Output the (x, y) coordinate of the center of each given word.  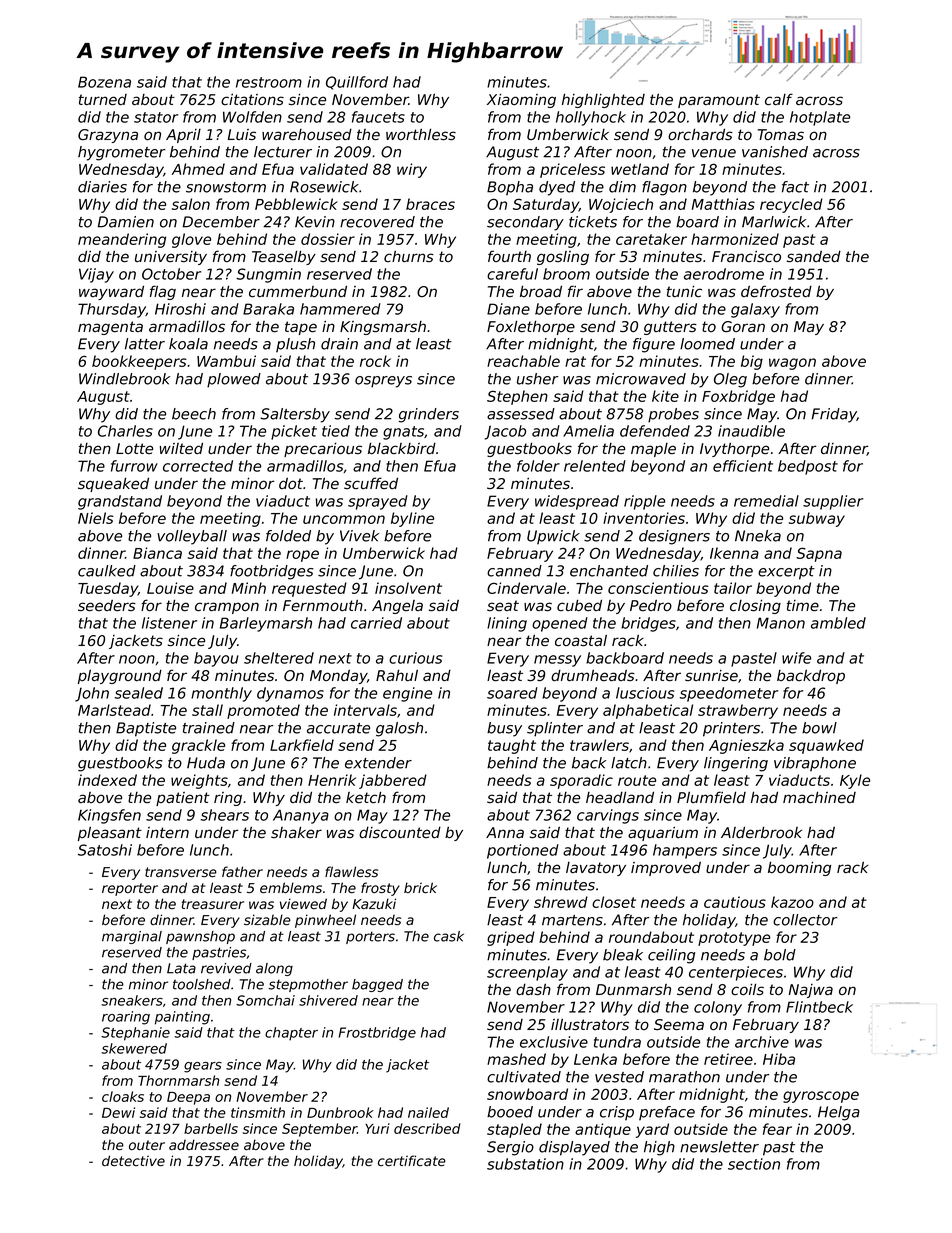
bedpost (808, 467)
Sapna (819, 554)
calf (779, 99)
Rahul (397, 675)
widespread (577, 502)
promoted (263, 711)
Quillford (357, 83)
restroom (269, 82)
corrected (198, 466)
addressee (204, 1144)
